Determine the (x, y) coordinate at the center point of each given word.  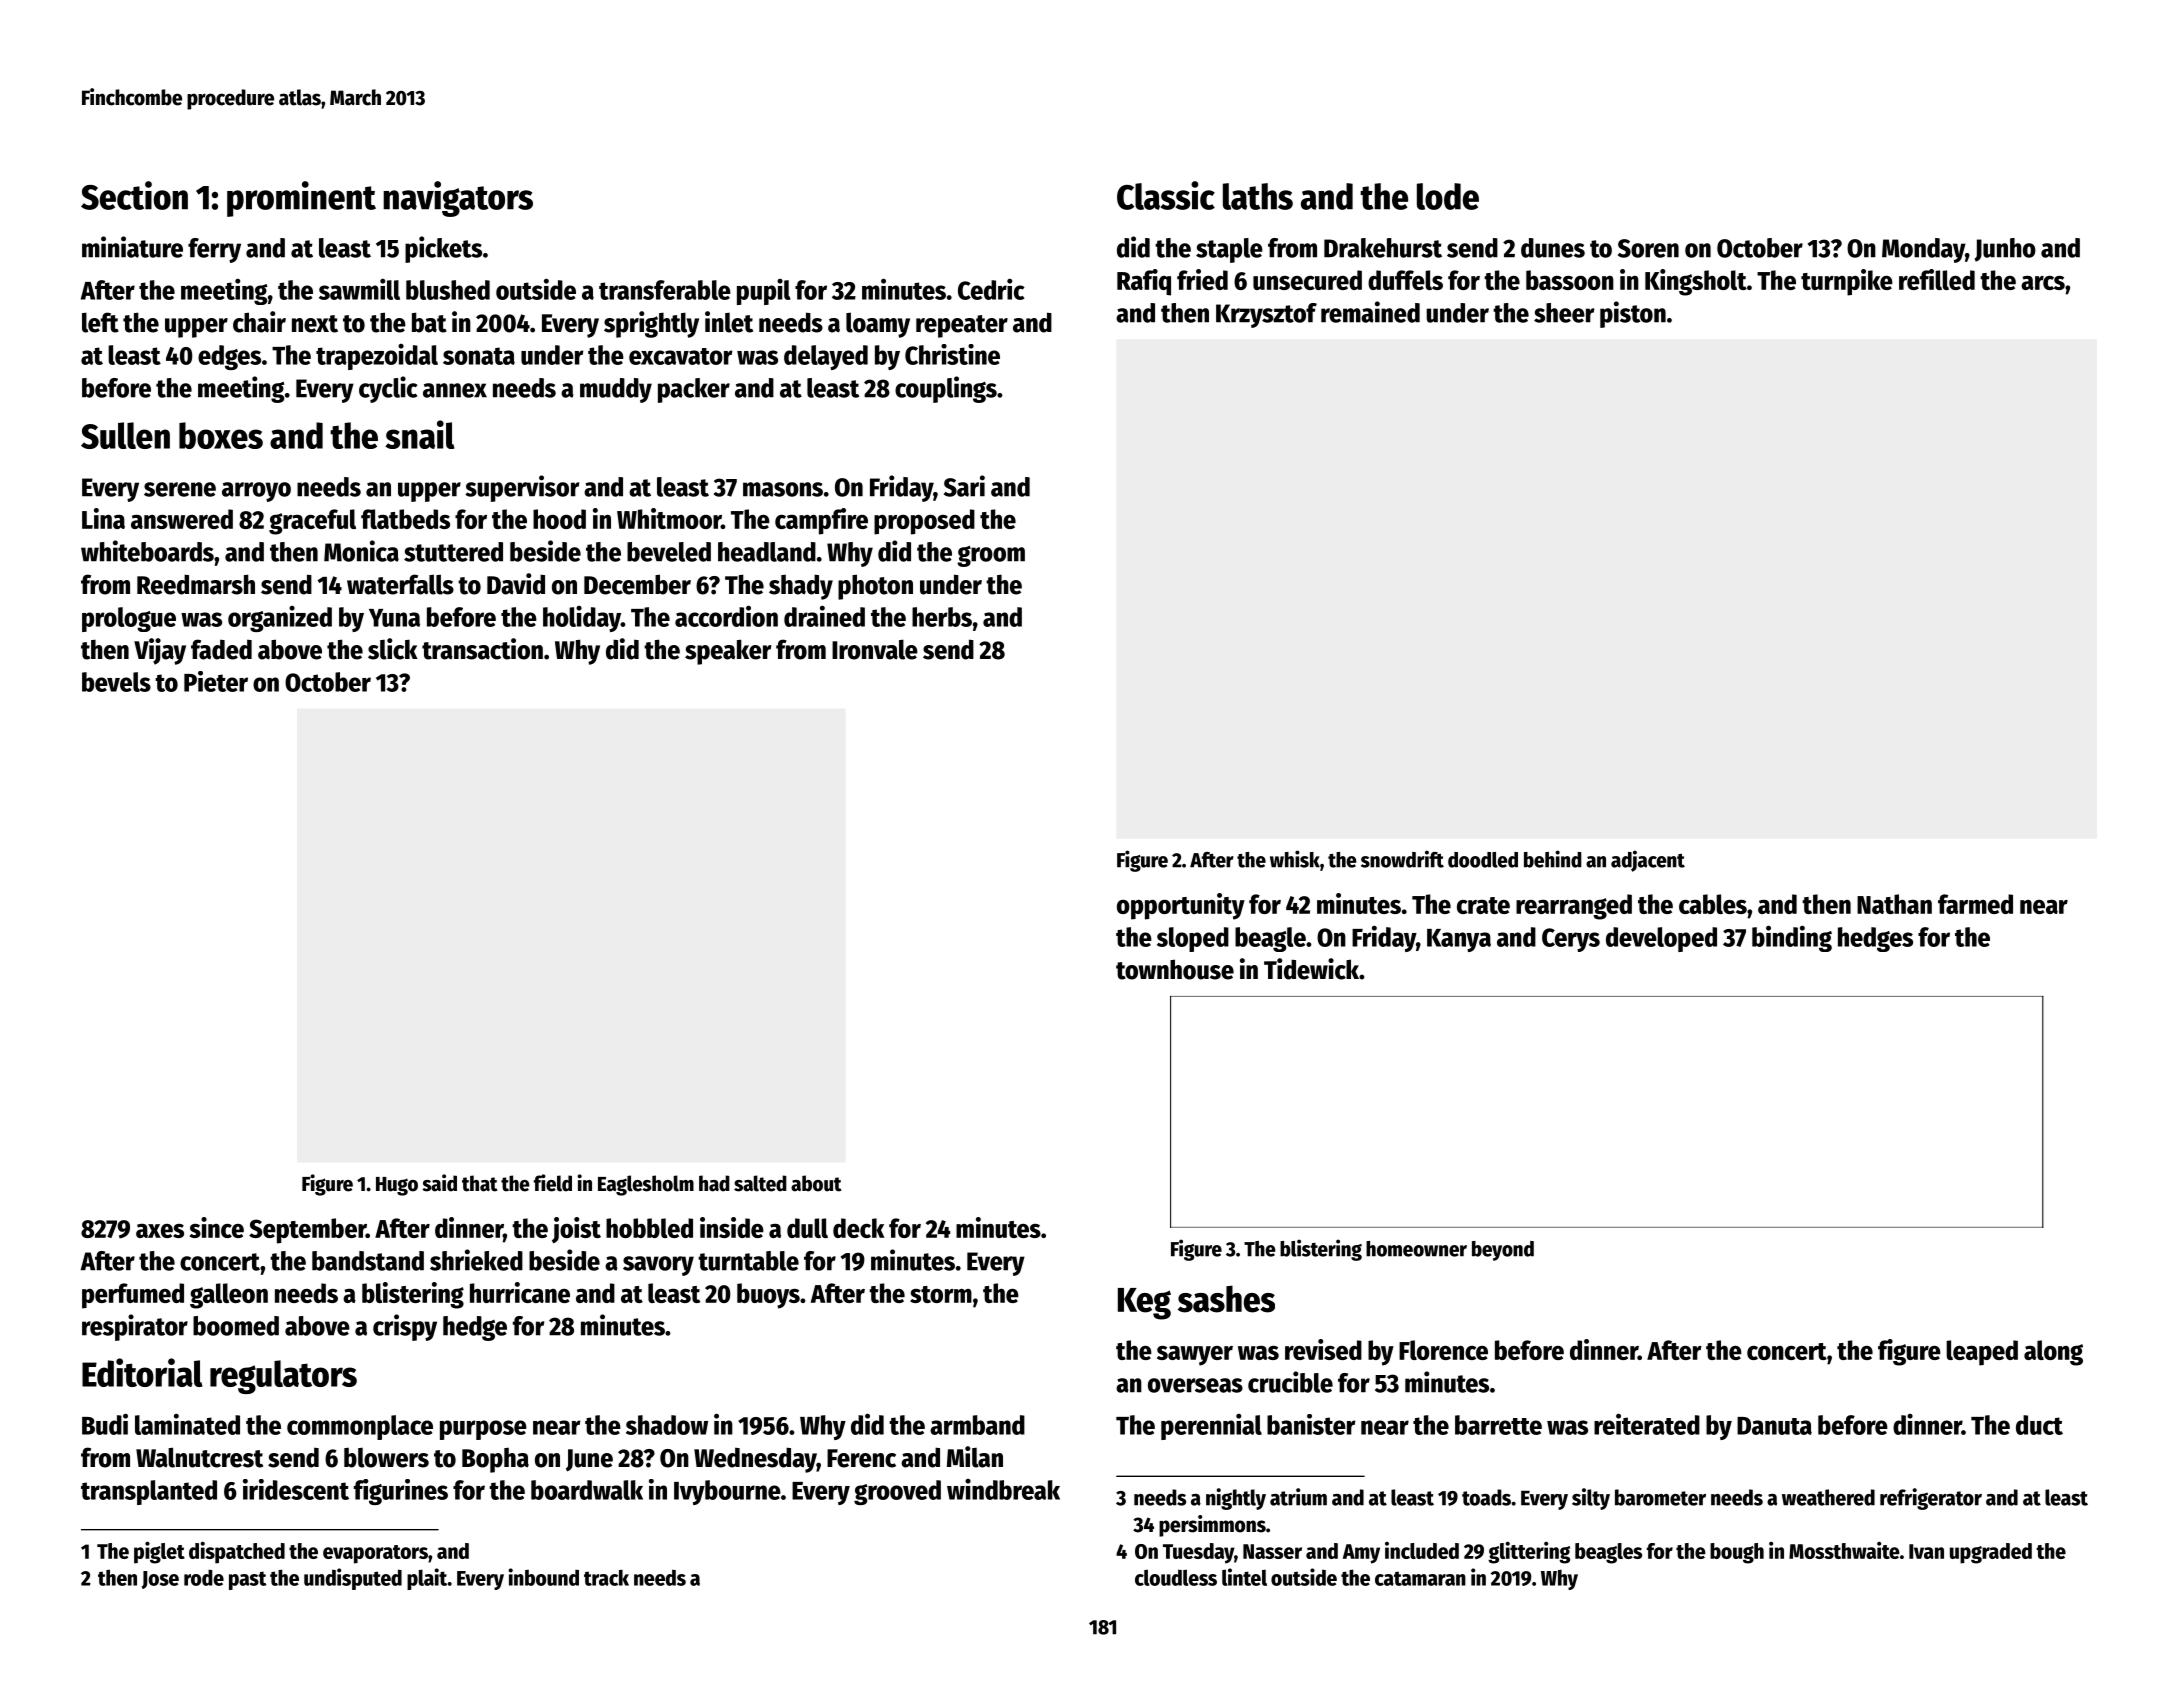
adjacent (1648, 861)
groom (991, 556)
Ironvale (875, 649)
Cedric (991, 289)
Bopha (495, 1460)
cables (1713, 904)
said (439, 1183)
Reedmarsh (196, 584)
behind (1553, 859)
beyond (1503, 1251)
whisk (1295, 859)
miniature (132, 247)
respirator (135, 1327)
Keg (1144, 1304)
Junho (2005, 250)
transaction (482, 649)
